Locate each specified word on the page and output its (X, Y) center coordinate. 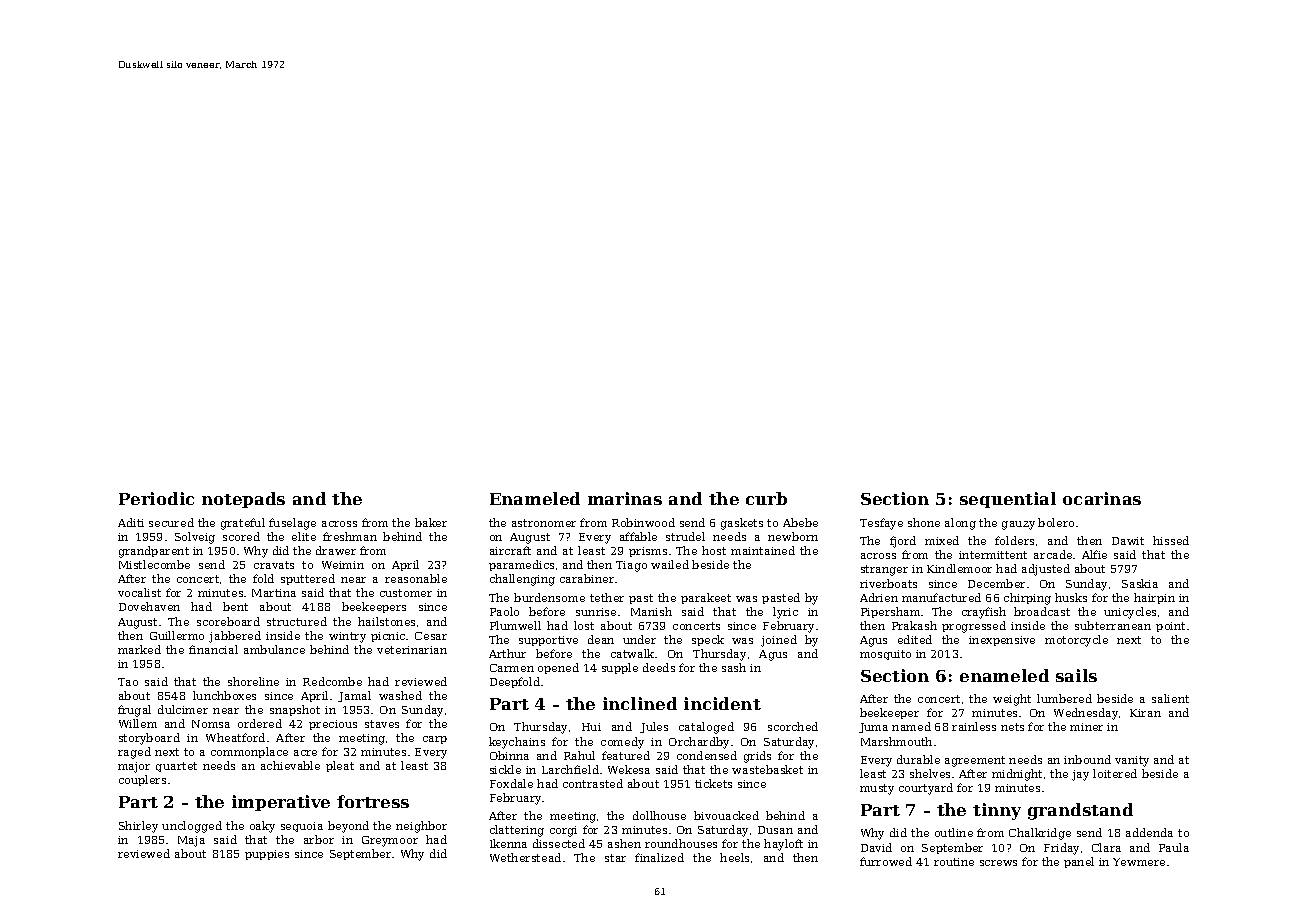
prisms (648, 552)
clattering (517, 831)
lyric (785, 613)
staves (382, 724)
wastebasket (767, 769)
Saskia (1140, 583)
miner (1086, 727)
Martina (274, 593)
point (1170, 627)
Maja (191, 841)
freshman (350, 536)
